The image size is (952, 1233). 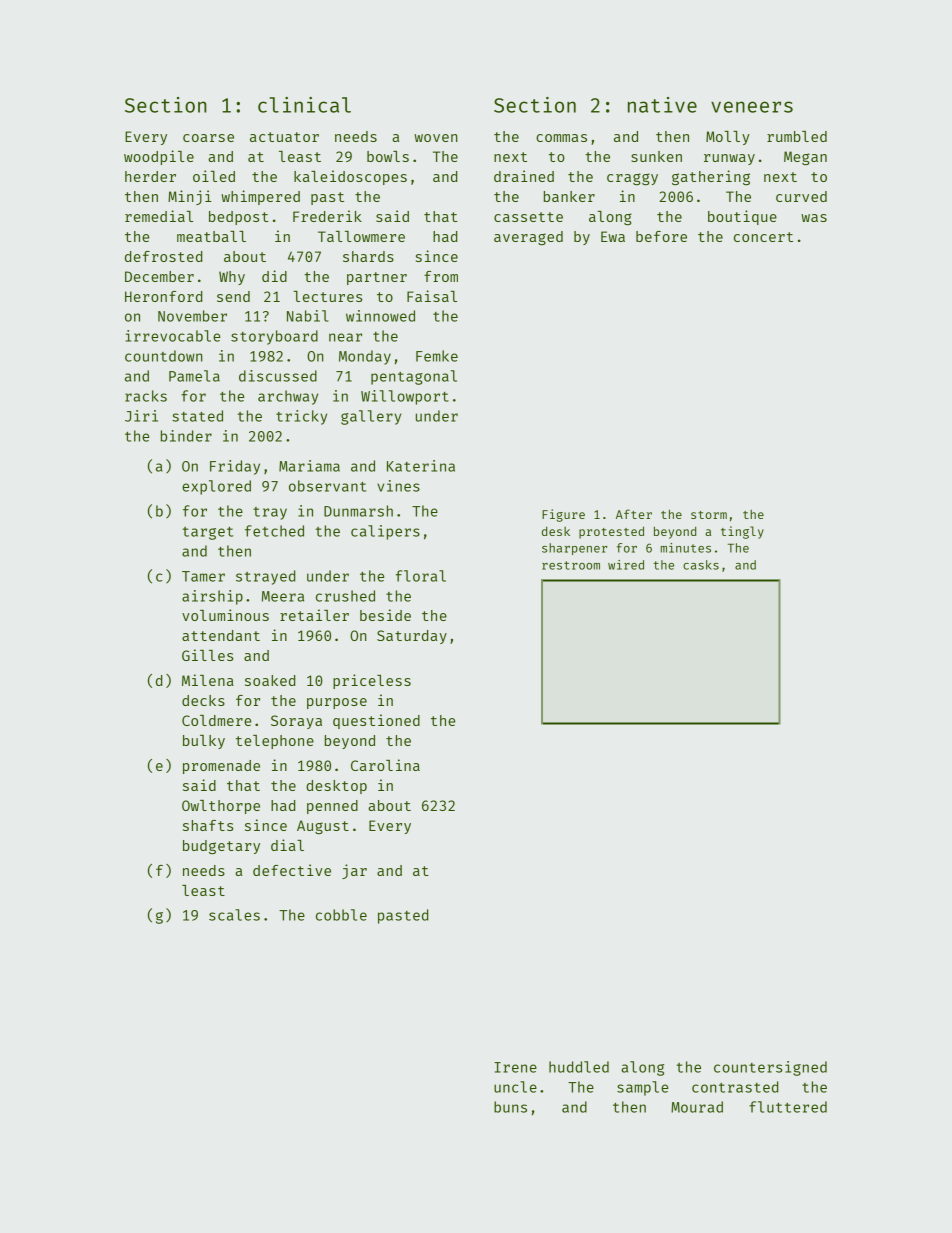 I want to click on buns, so click(x=510, y=1107).
